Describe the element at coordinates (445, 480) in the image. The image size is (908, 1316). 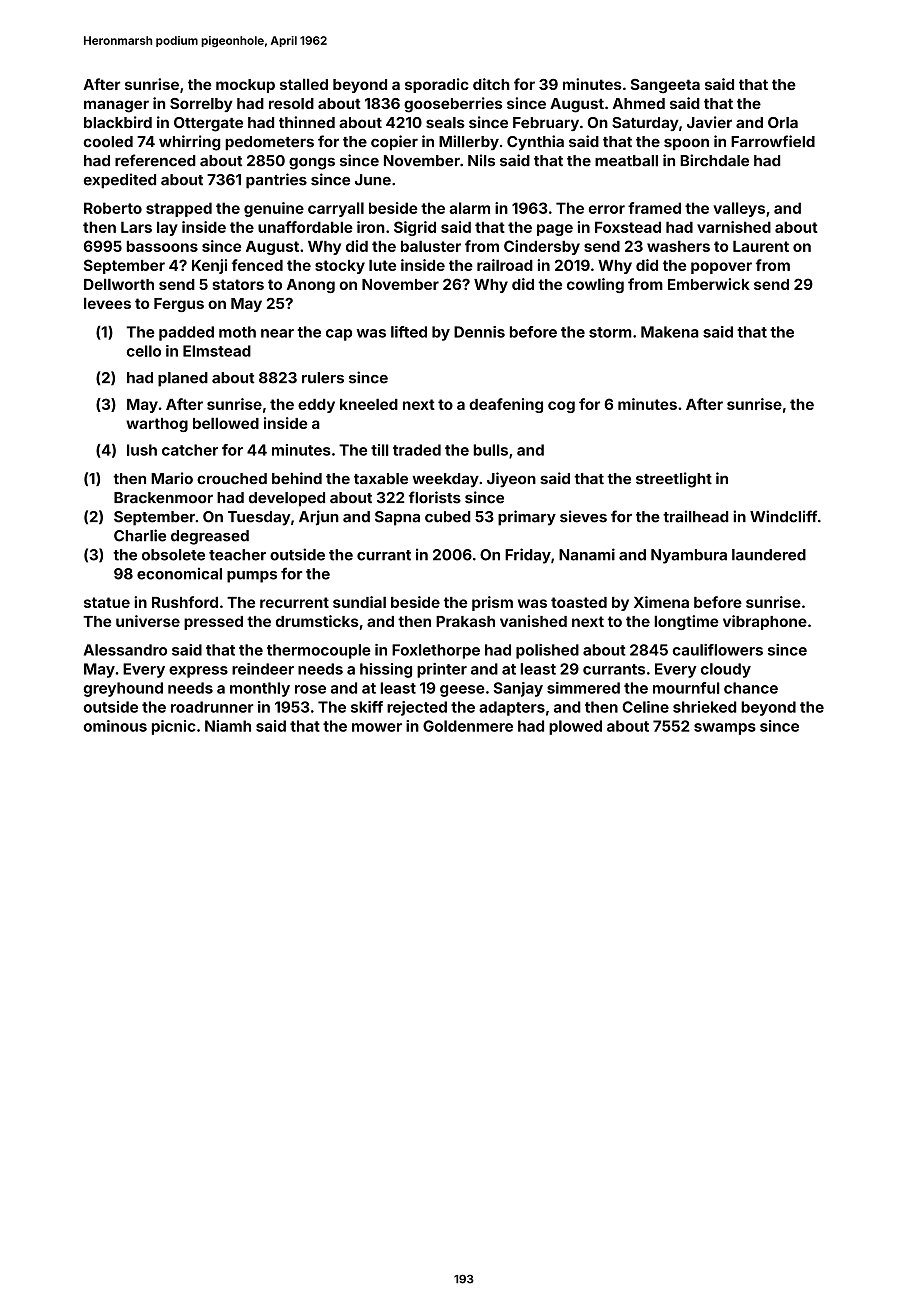
I see `weekday` at that location.
